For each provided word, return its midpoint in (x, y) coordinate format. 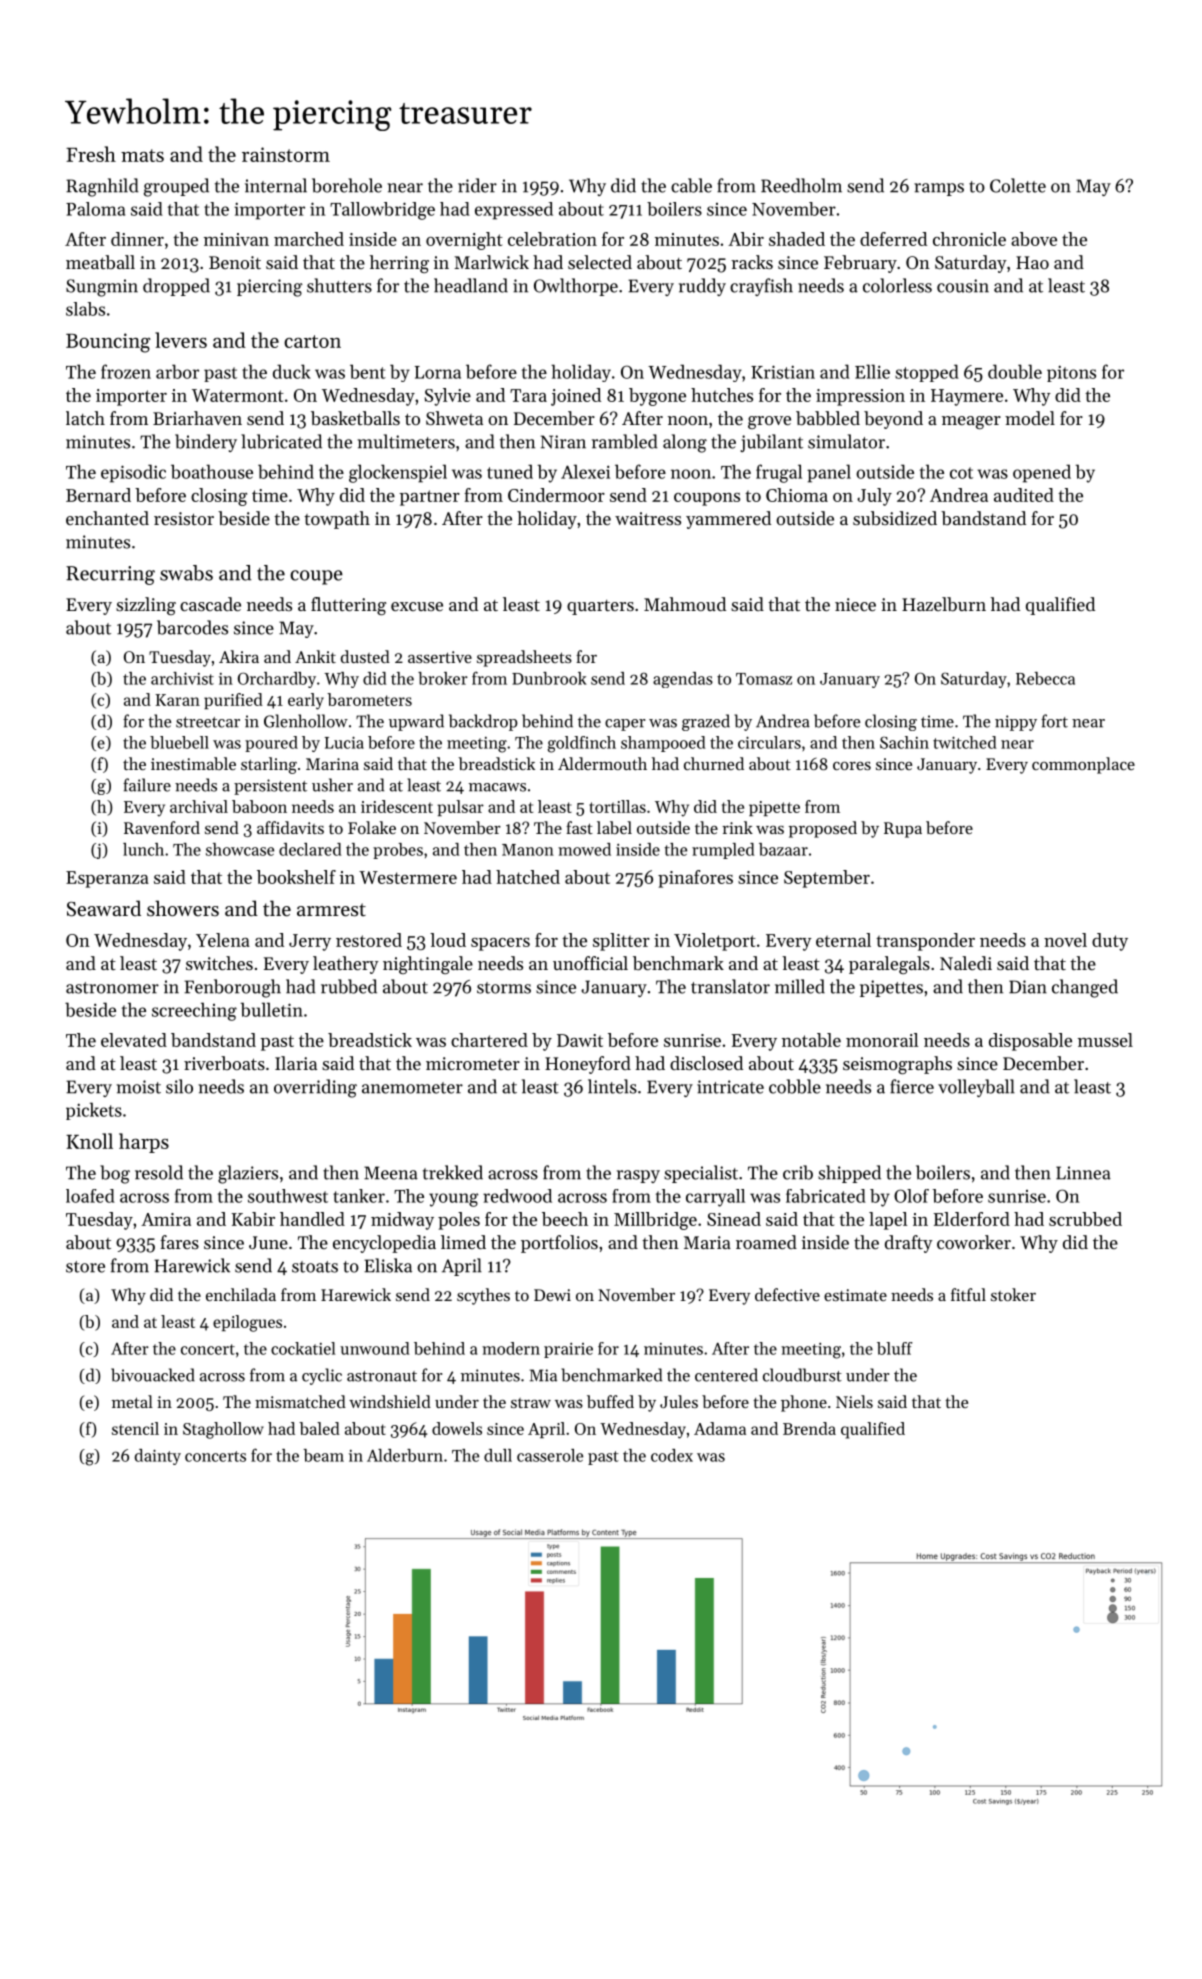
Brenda (809, 1428)
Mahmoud (685, 604)
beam (323, 1455)
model (1030, 418)
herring (399, 264)
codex (672, 1455)
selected (600, 262)
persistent (270, 787)
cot (961, 473)
